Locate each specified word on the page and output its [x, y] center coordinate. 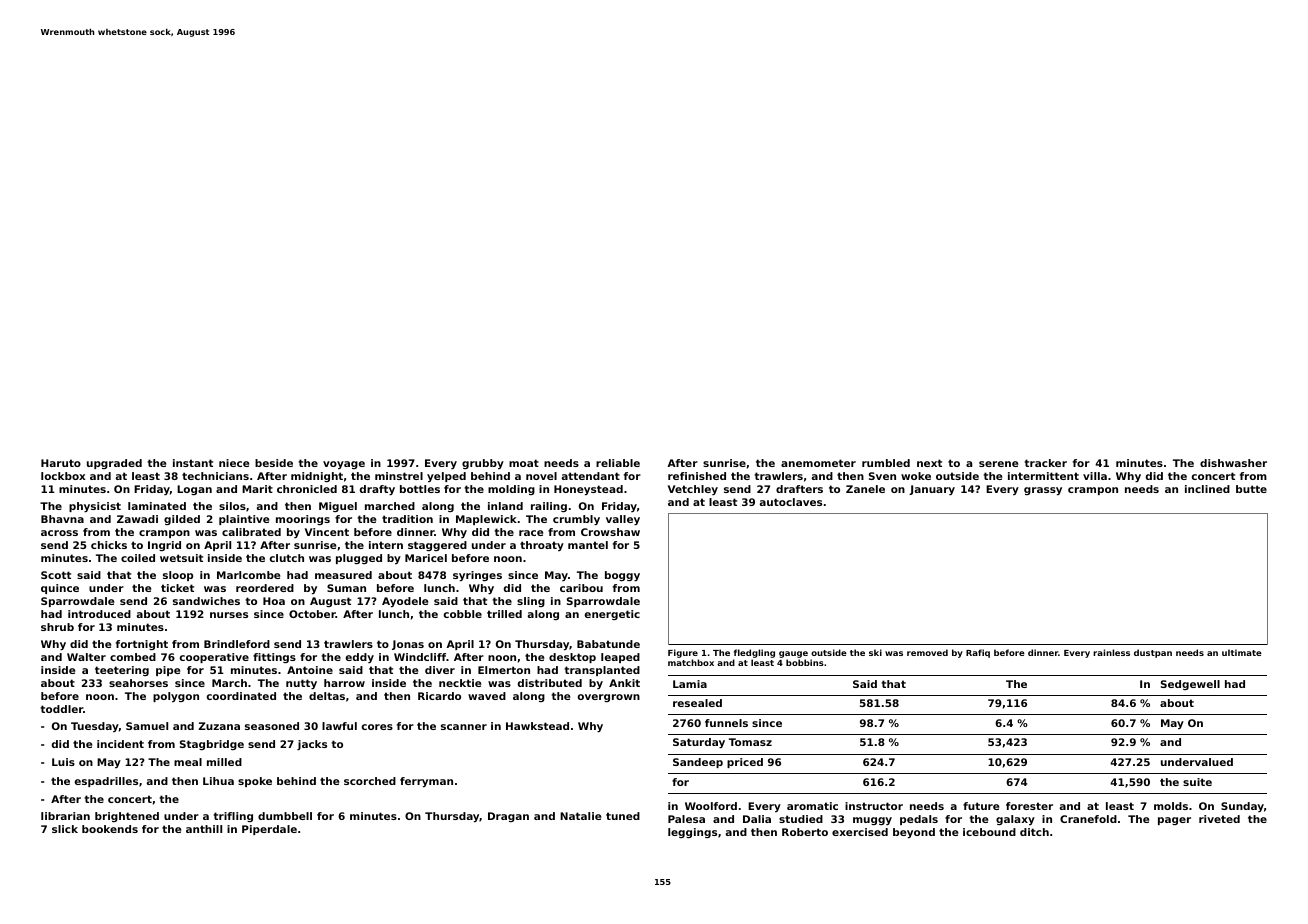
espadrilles [106, 782]
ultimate [1242, 652]
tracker [1045, 463]
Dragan [508, 817]
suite [1197, 782]
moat [524, 463]
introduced [99, 614]
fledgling [754, 653]
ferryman [426, 782]
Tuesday [95, 727]
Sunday [1242, 807]
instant [193, 463]
